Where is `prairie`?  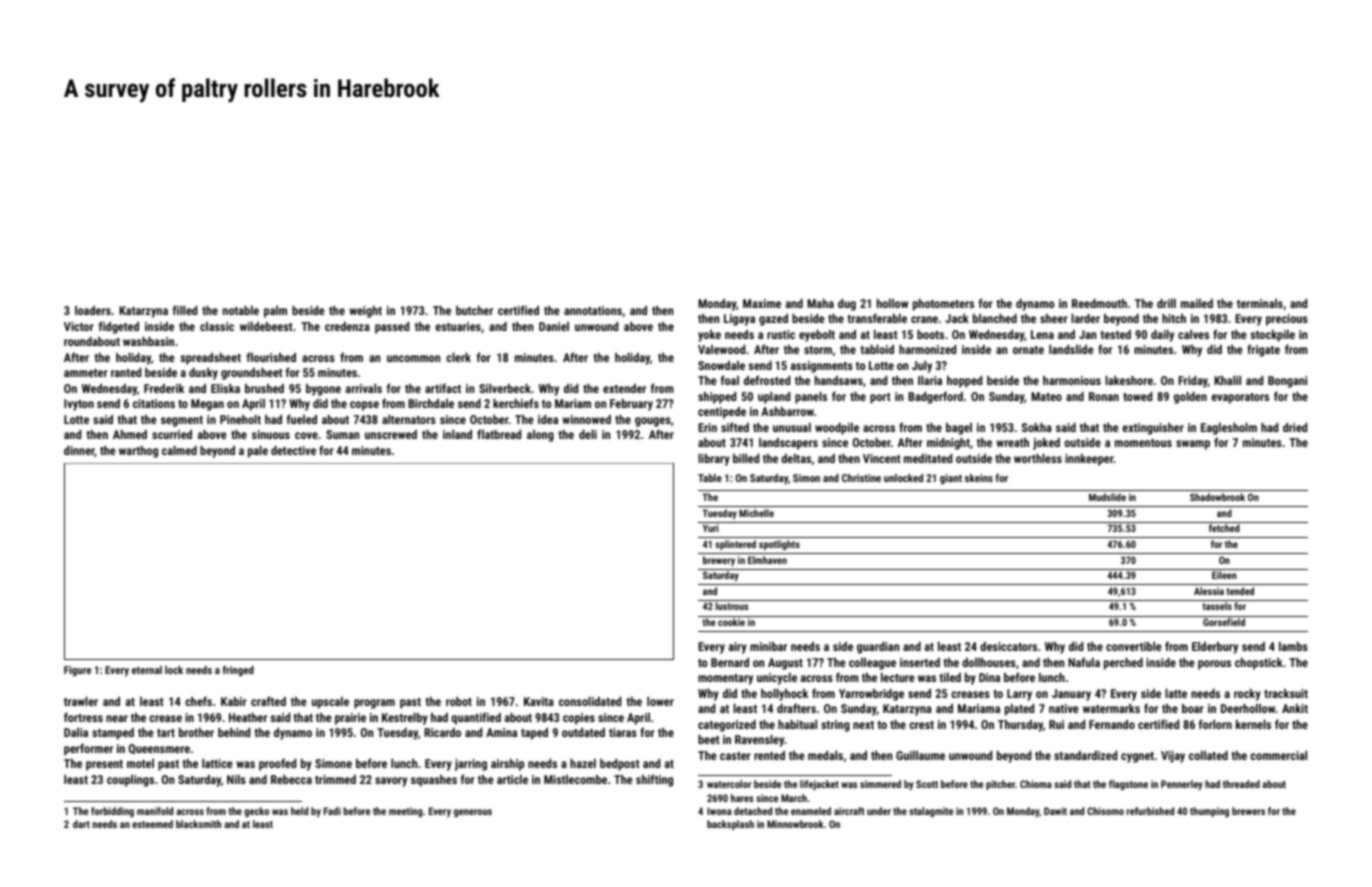
prairie is located at coordinates (350, 719).
